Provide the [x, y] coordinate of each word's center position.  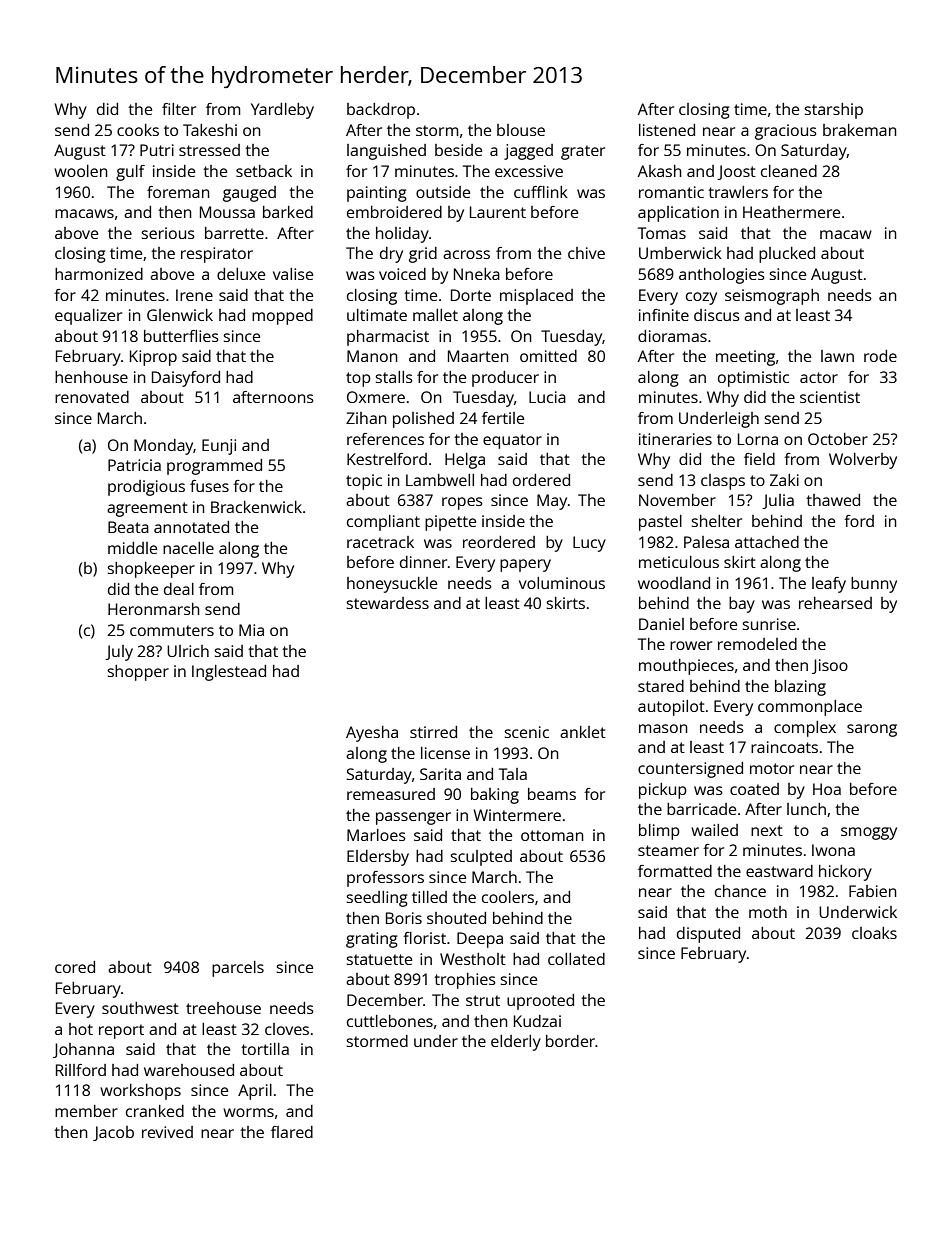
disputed [708, 935]
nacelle [188, 548]
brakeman [860, 130]
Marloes [376, 835]
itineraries [675, 439]
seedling [377, 899]
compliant [383, 523]
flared [292, 1132]
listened [667, 130]
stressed [209, 150]
